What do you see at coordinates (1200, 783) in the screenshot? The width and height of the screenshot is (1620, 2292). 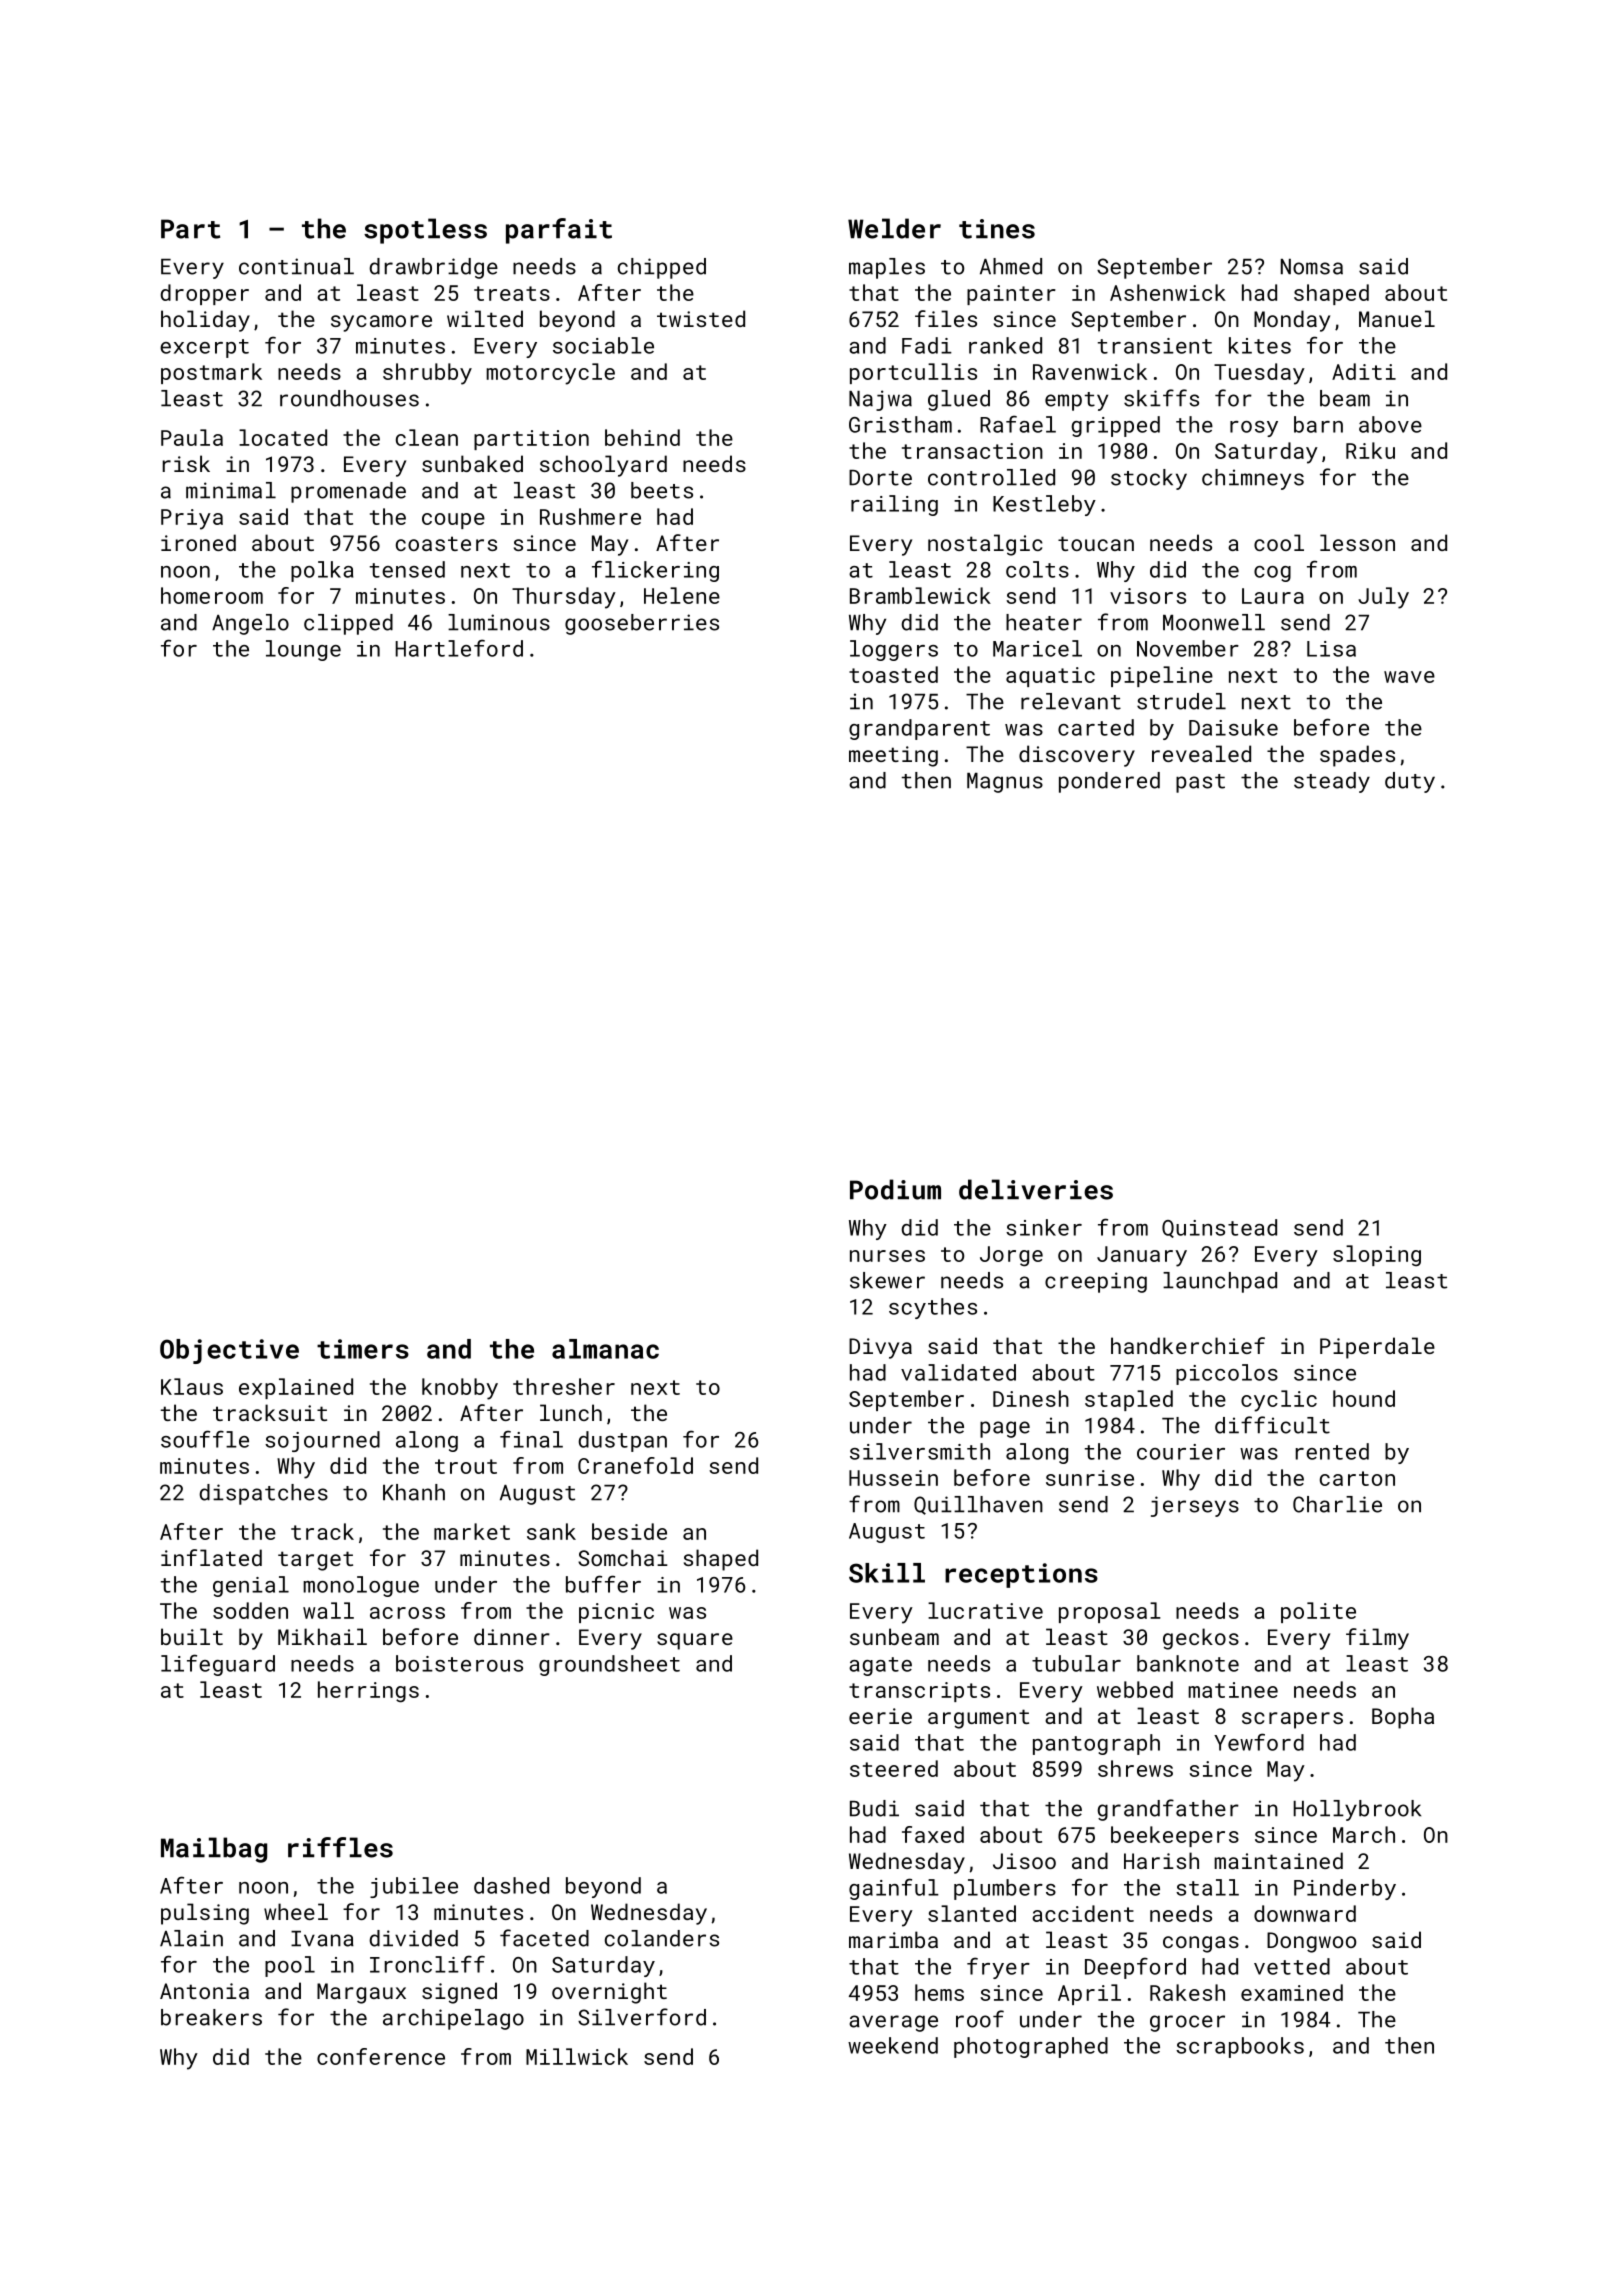 I see `past` at bounding box center [1200, 783].
